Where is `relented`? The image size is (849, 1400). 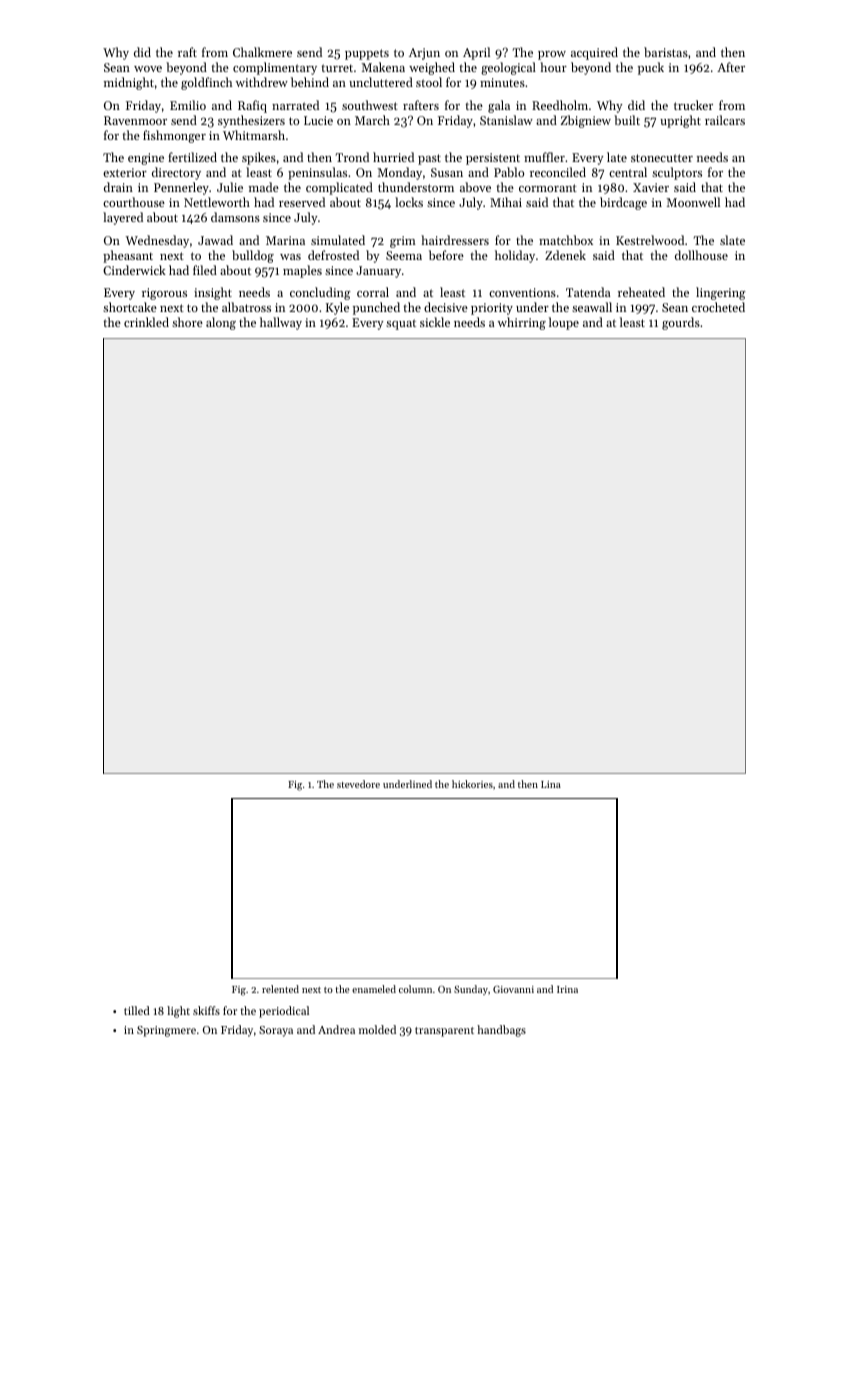 relented is located at coordinates (280, 989).
